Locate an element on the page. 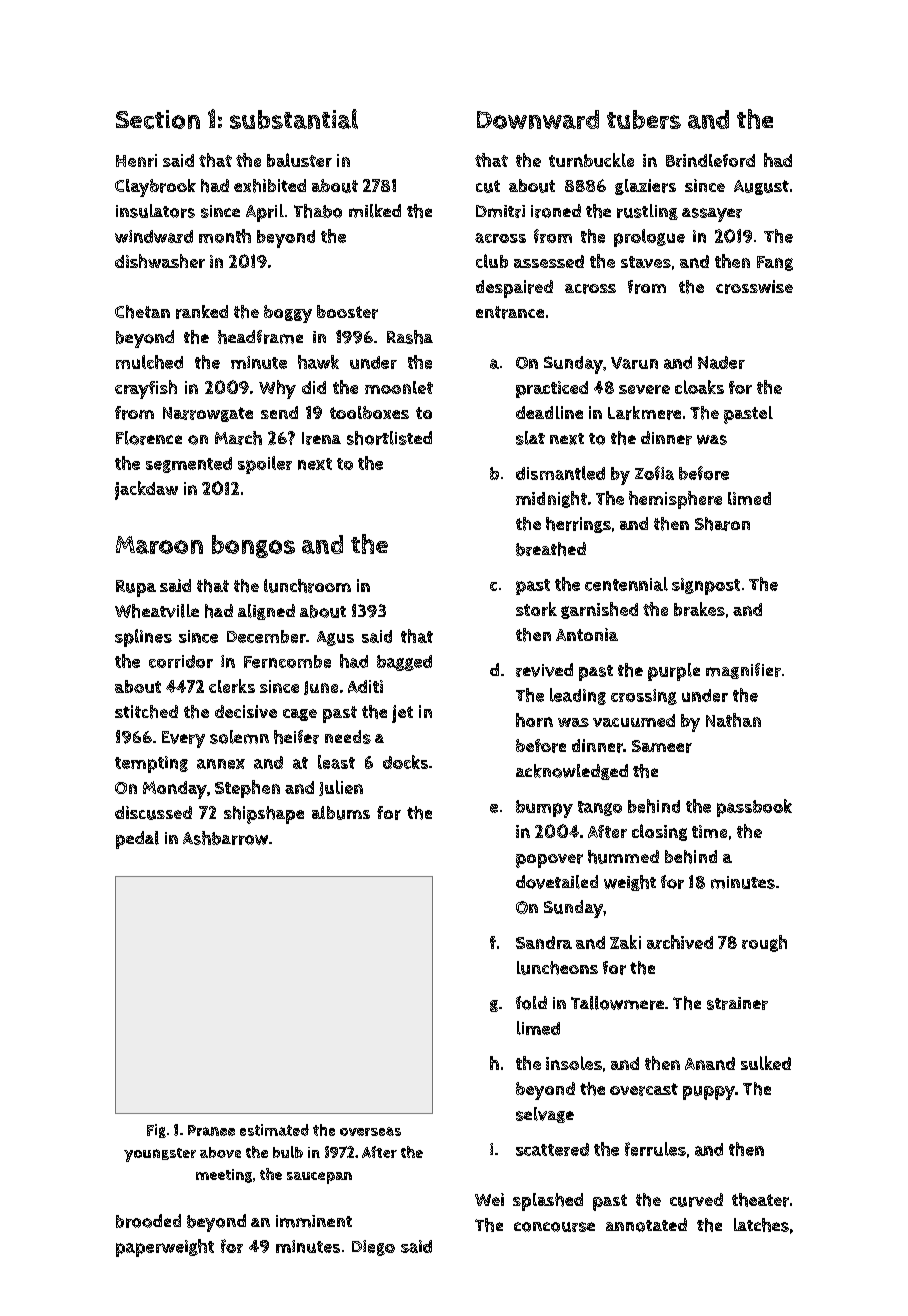 This document has width=908, height=1316. brooded is located at coordinates (148, 1221).
